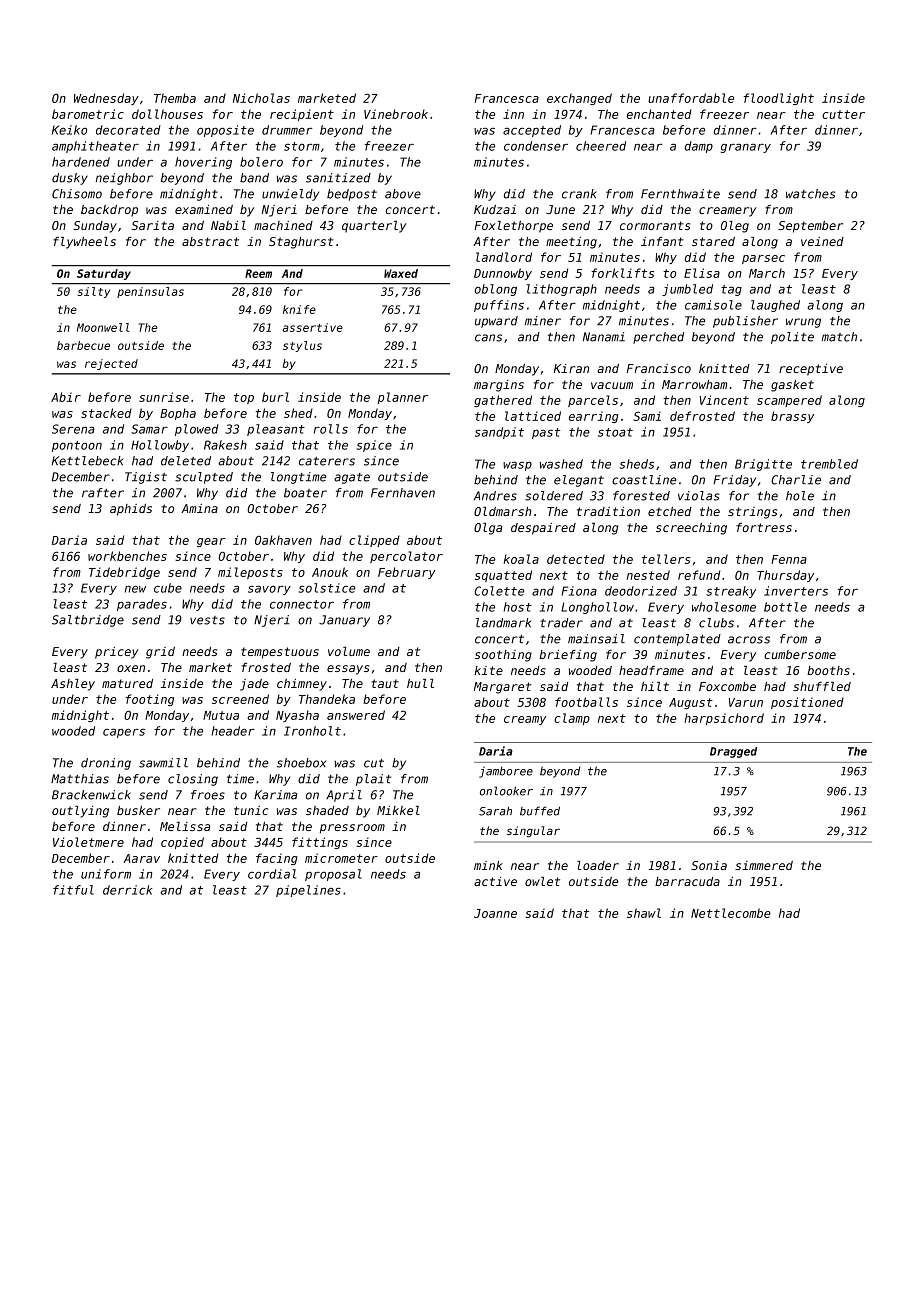  I want to click on Amina, so click(199, 508).
